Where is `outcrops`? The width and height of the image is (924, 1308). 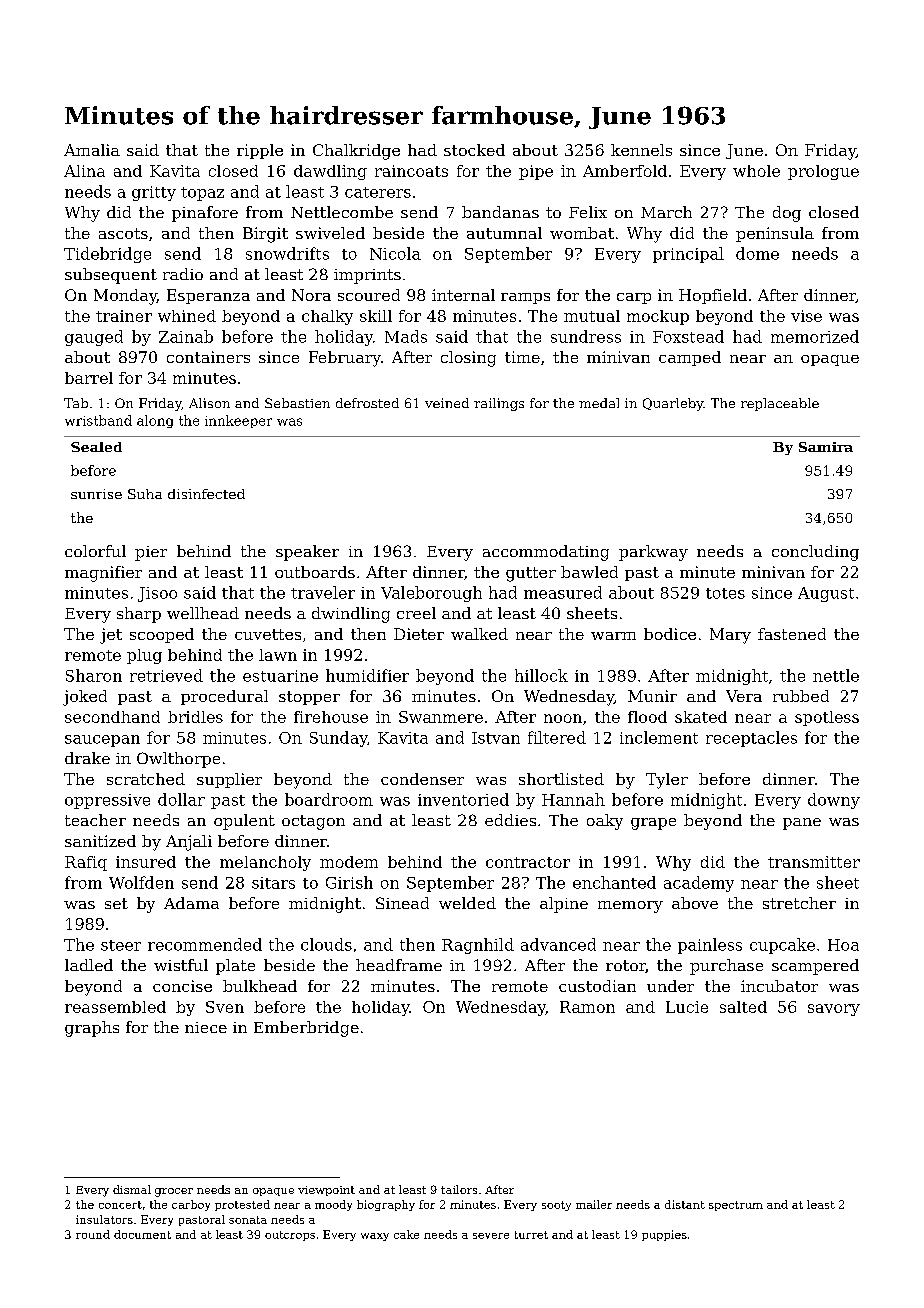 outcrops is located at coordinates (290, 1236).
